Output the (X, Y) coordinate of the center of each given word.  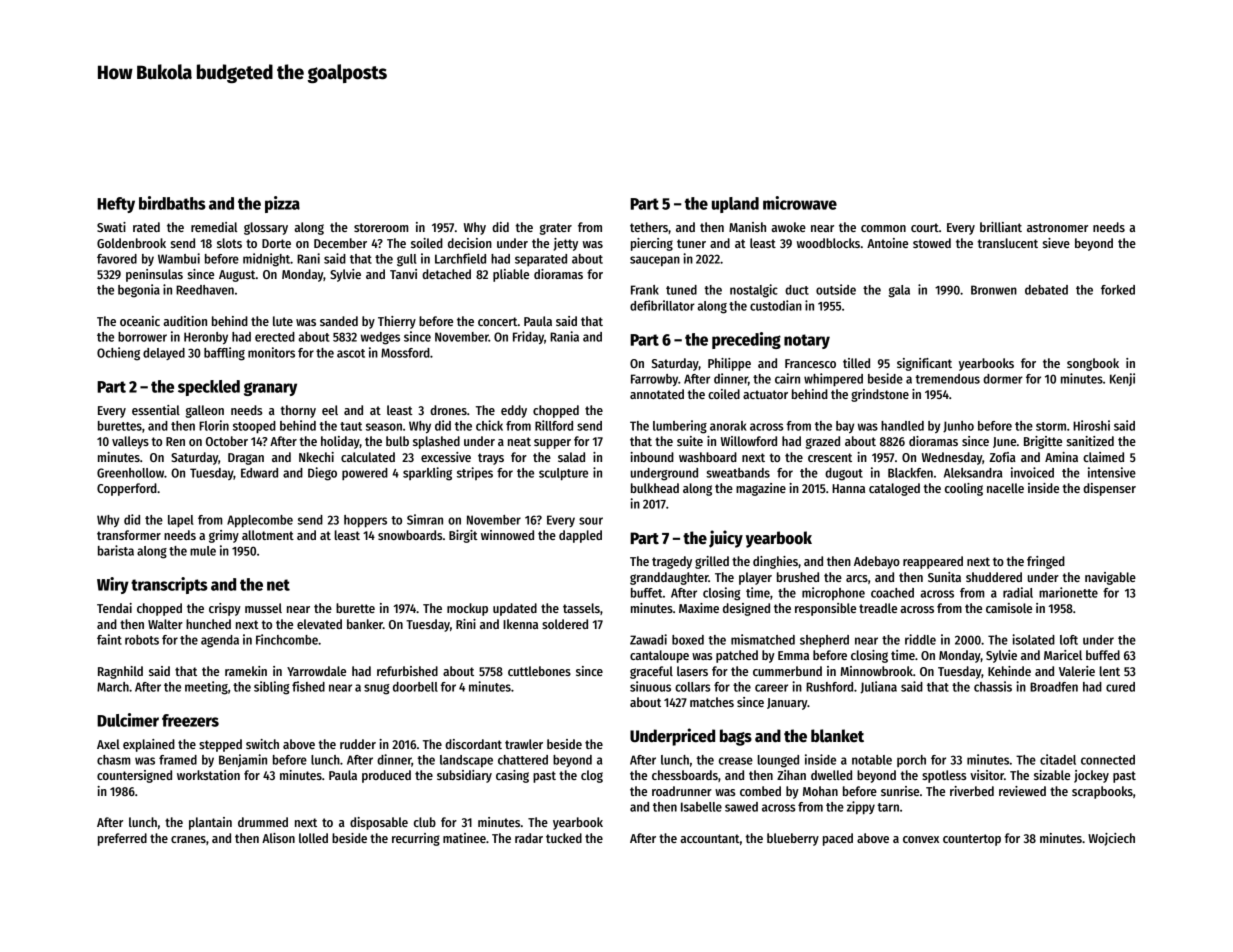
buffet (646, 593)
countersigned (134, 776)
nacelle (1005, 488)
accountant (710, 838)
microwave (800, 203)
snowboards (410, 535)
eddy (514, 411)
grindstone (880, 395)
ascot (351, 353)
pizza (282, 204)
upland (735, 205)
